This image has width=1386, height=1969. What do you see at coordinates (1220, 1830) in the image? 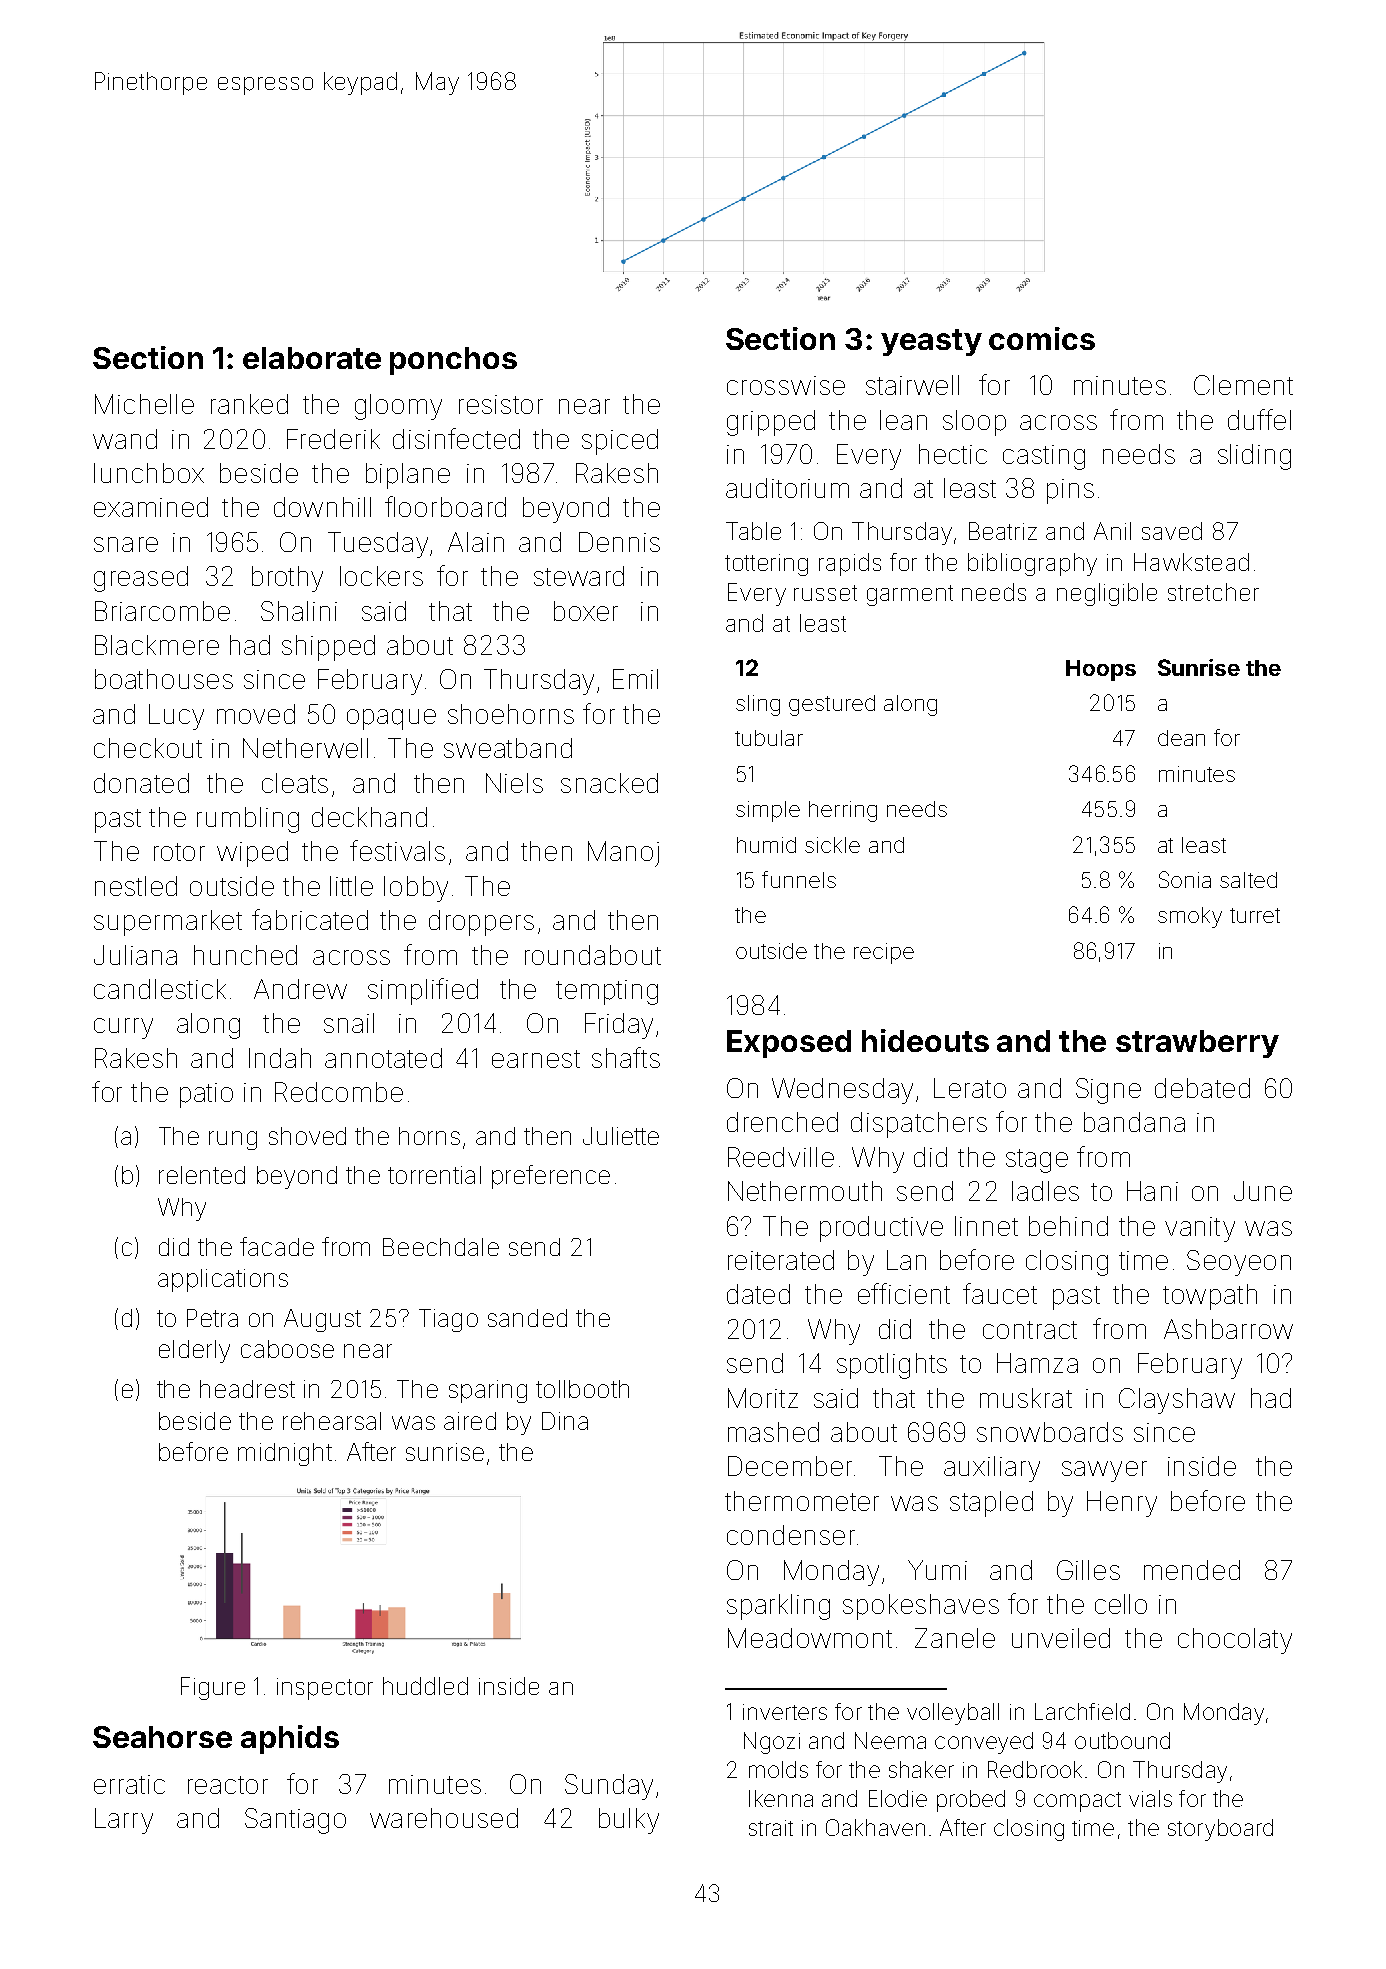
I see `storyboard` at bounding box center [1220, 1830].
